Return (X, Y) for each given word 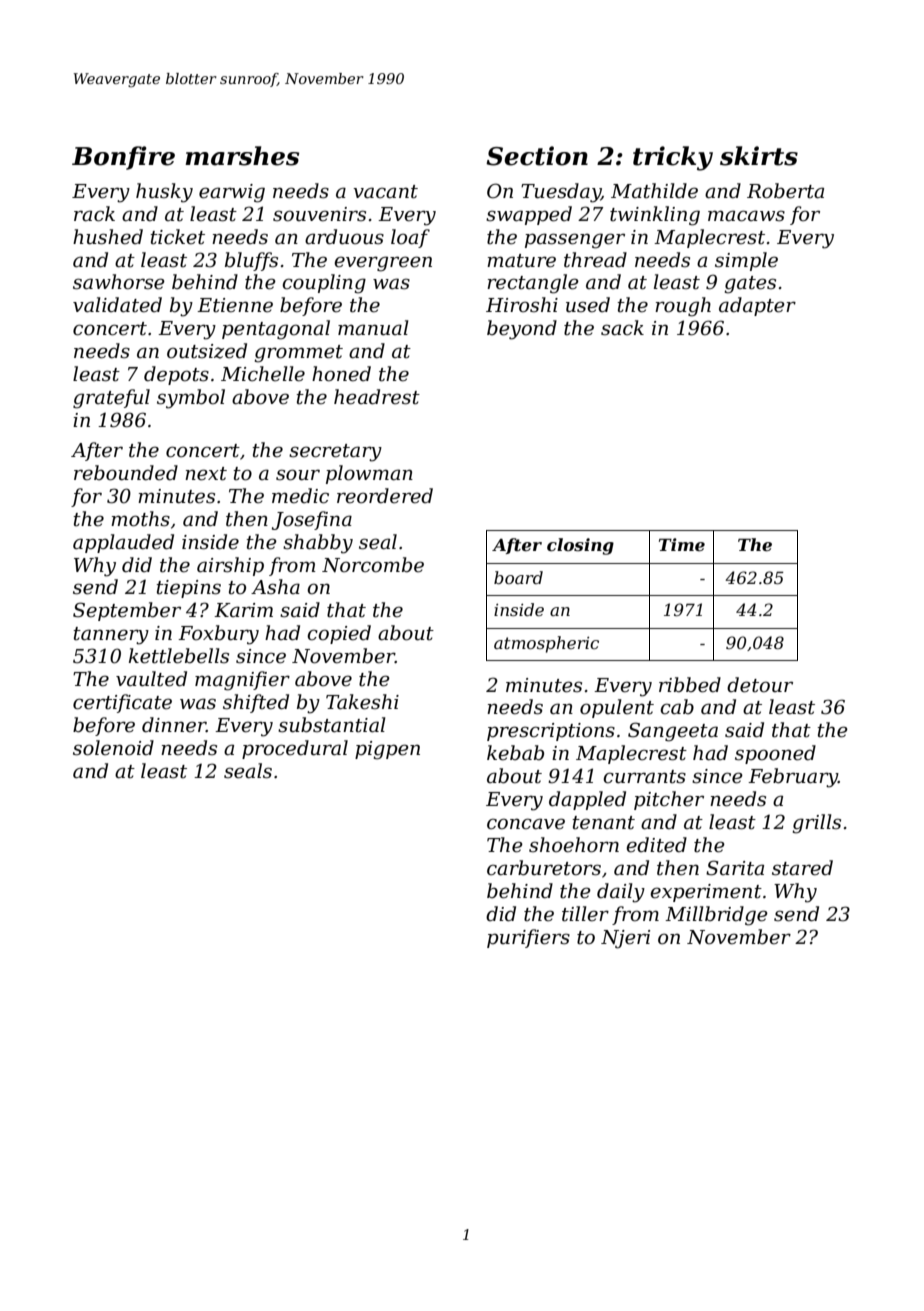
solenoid (113, 748)
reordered (385, 496)
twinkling (655, 216)
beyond (522, 330)
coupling (324, 284)
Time (682, 544)
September (127, 611)
